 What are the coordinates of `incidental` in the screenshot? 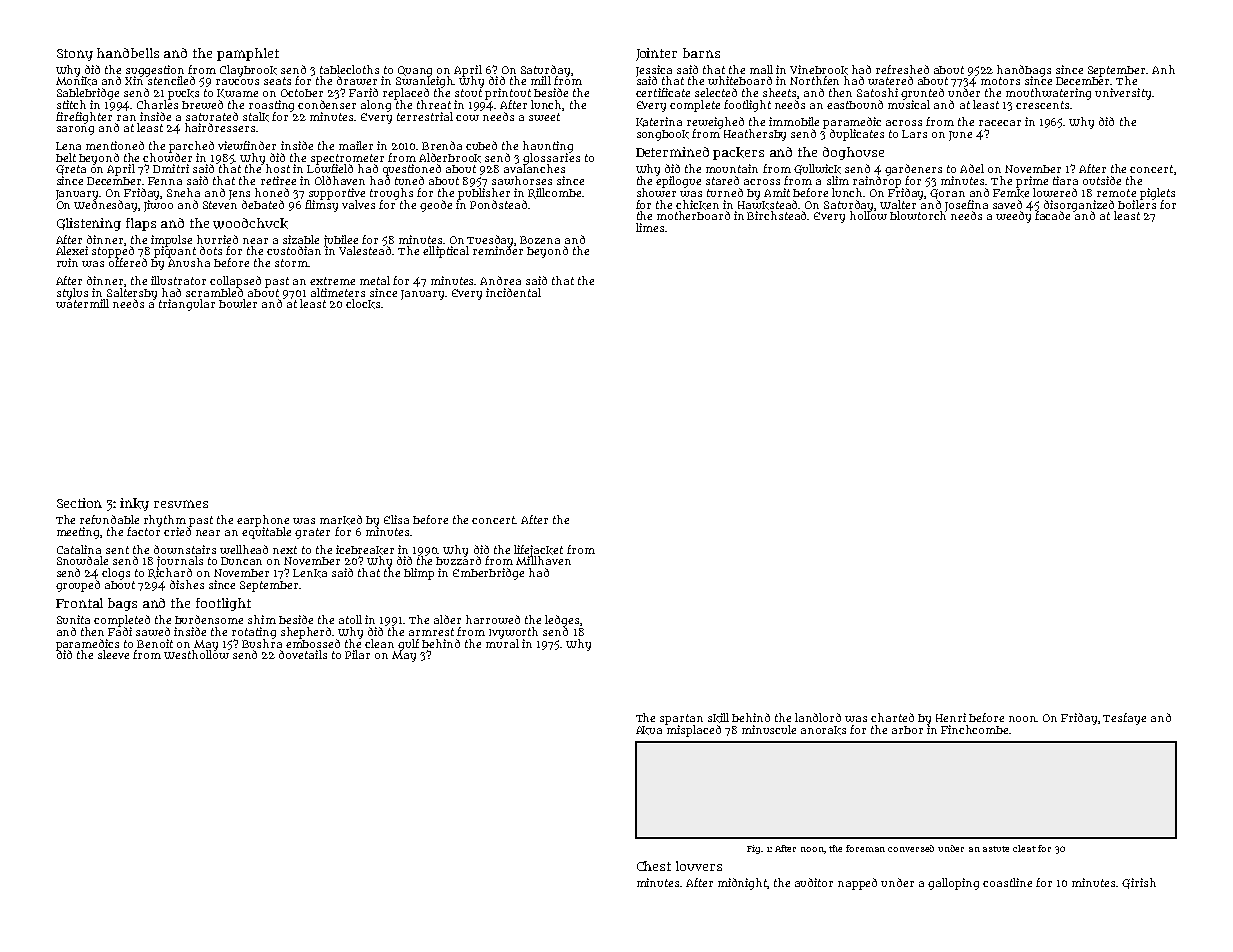 It's located at (513, 292).
